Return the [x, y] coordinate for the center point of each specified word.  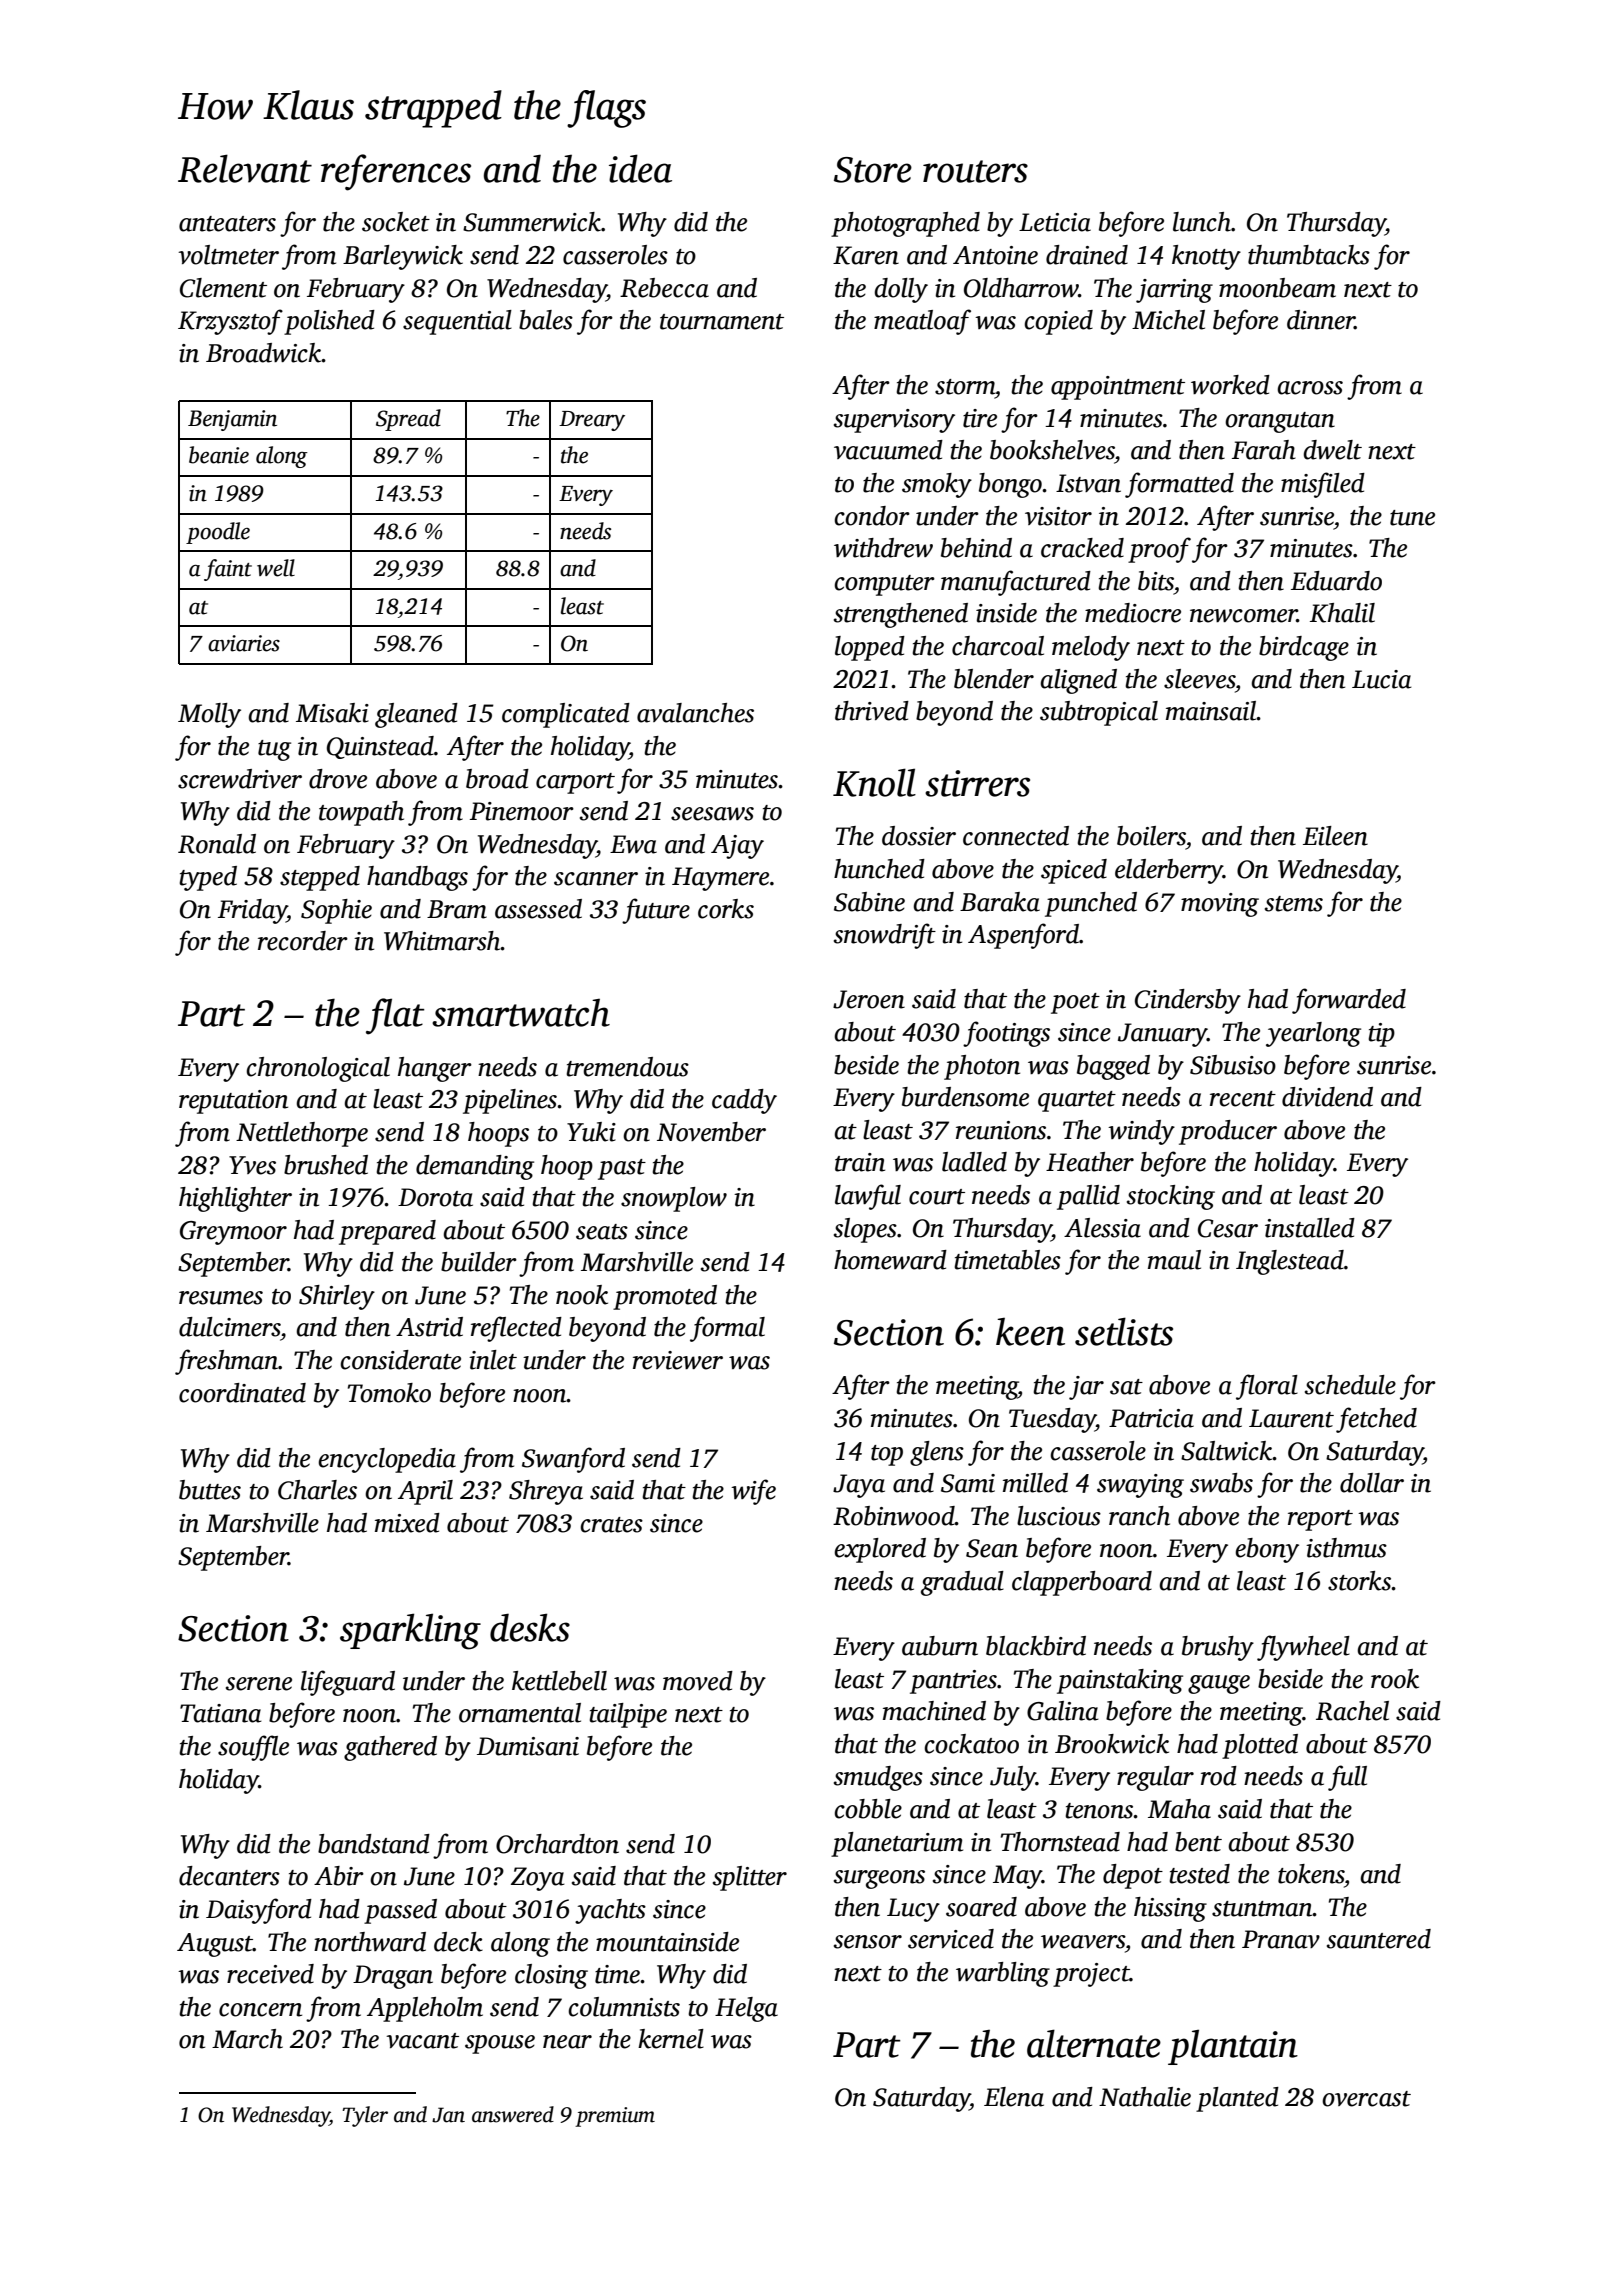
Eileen [1335, 836]
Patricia [1151, 1418]
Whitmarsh [442, 941]
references [396, 172]
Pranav [1281, 1939]
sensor [868, 1942]
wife [753, 1492]
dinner [1321, 320]
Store [873, 170]
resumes [221, 1298]
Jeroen [869, 999]
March [247, 2039]
